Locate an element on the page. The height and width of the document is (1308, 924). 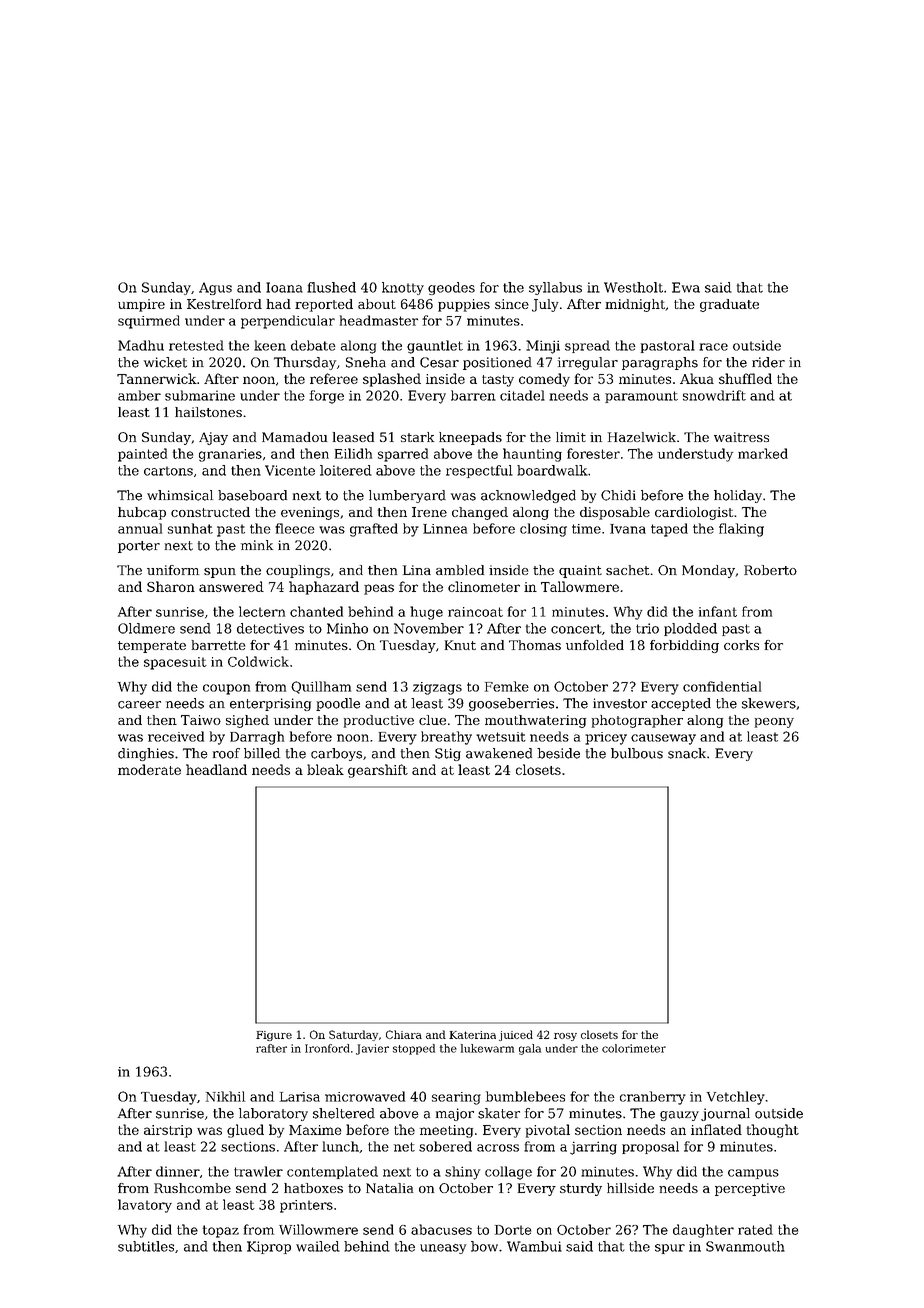
headland is located at coordinates (216, 769).
